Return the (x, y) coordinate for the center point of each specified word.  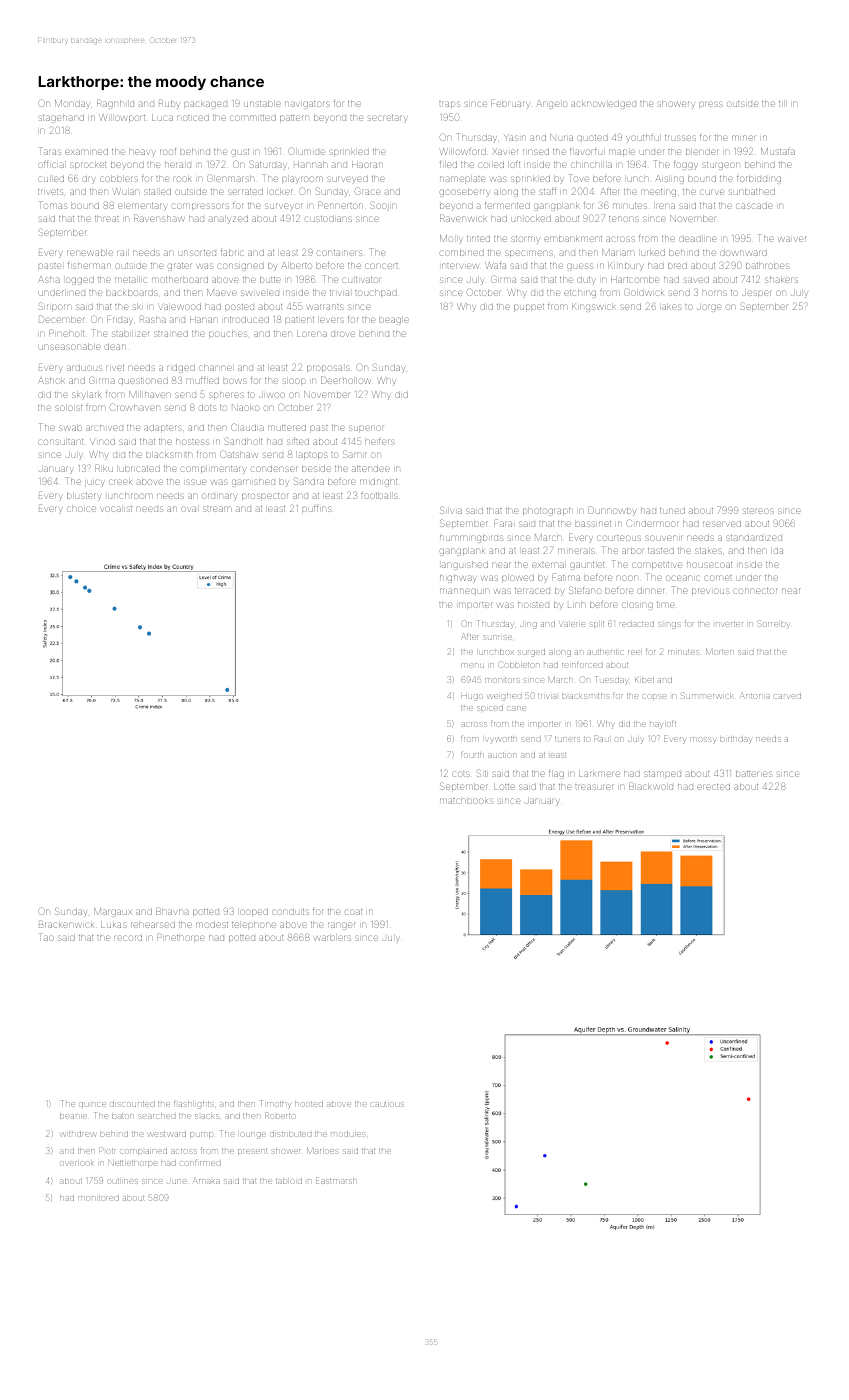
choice (81, 509)
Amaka (206, 1181)
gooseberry (464, 193)
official (51, 165)
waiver (793, 239)
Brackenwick (66, 924)
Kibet (644, 680)
